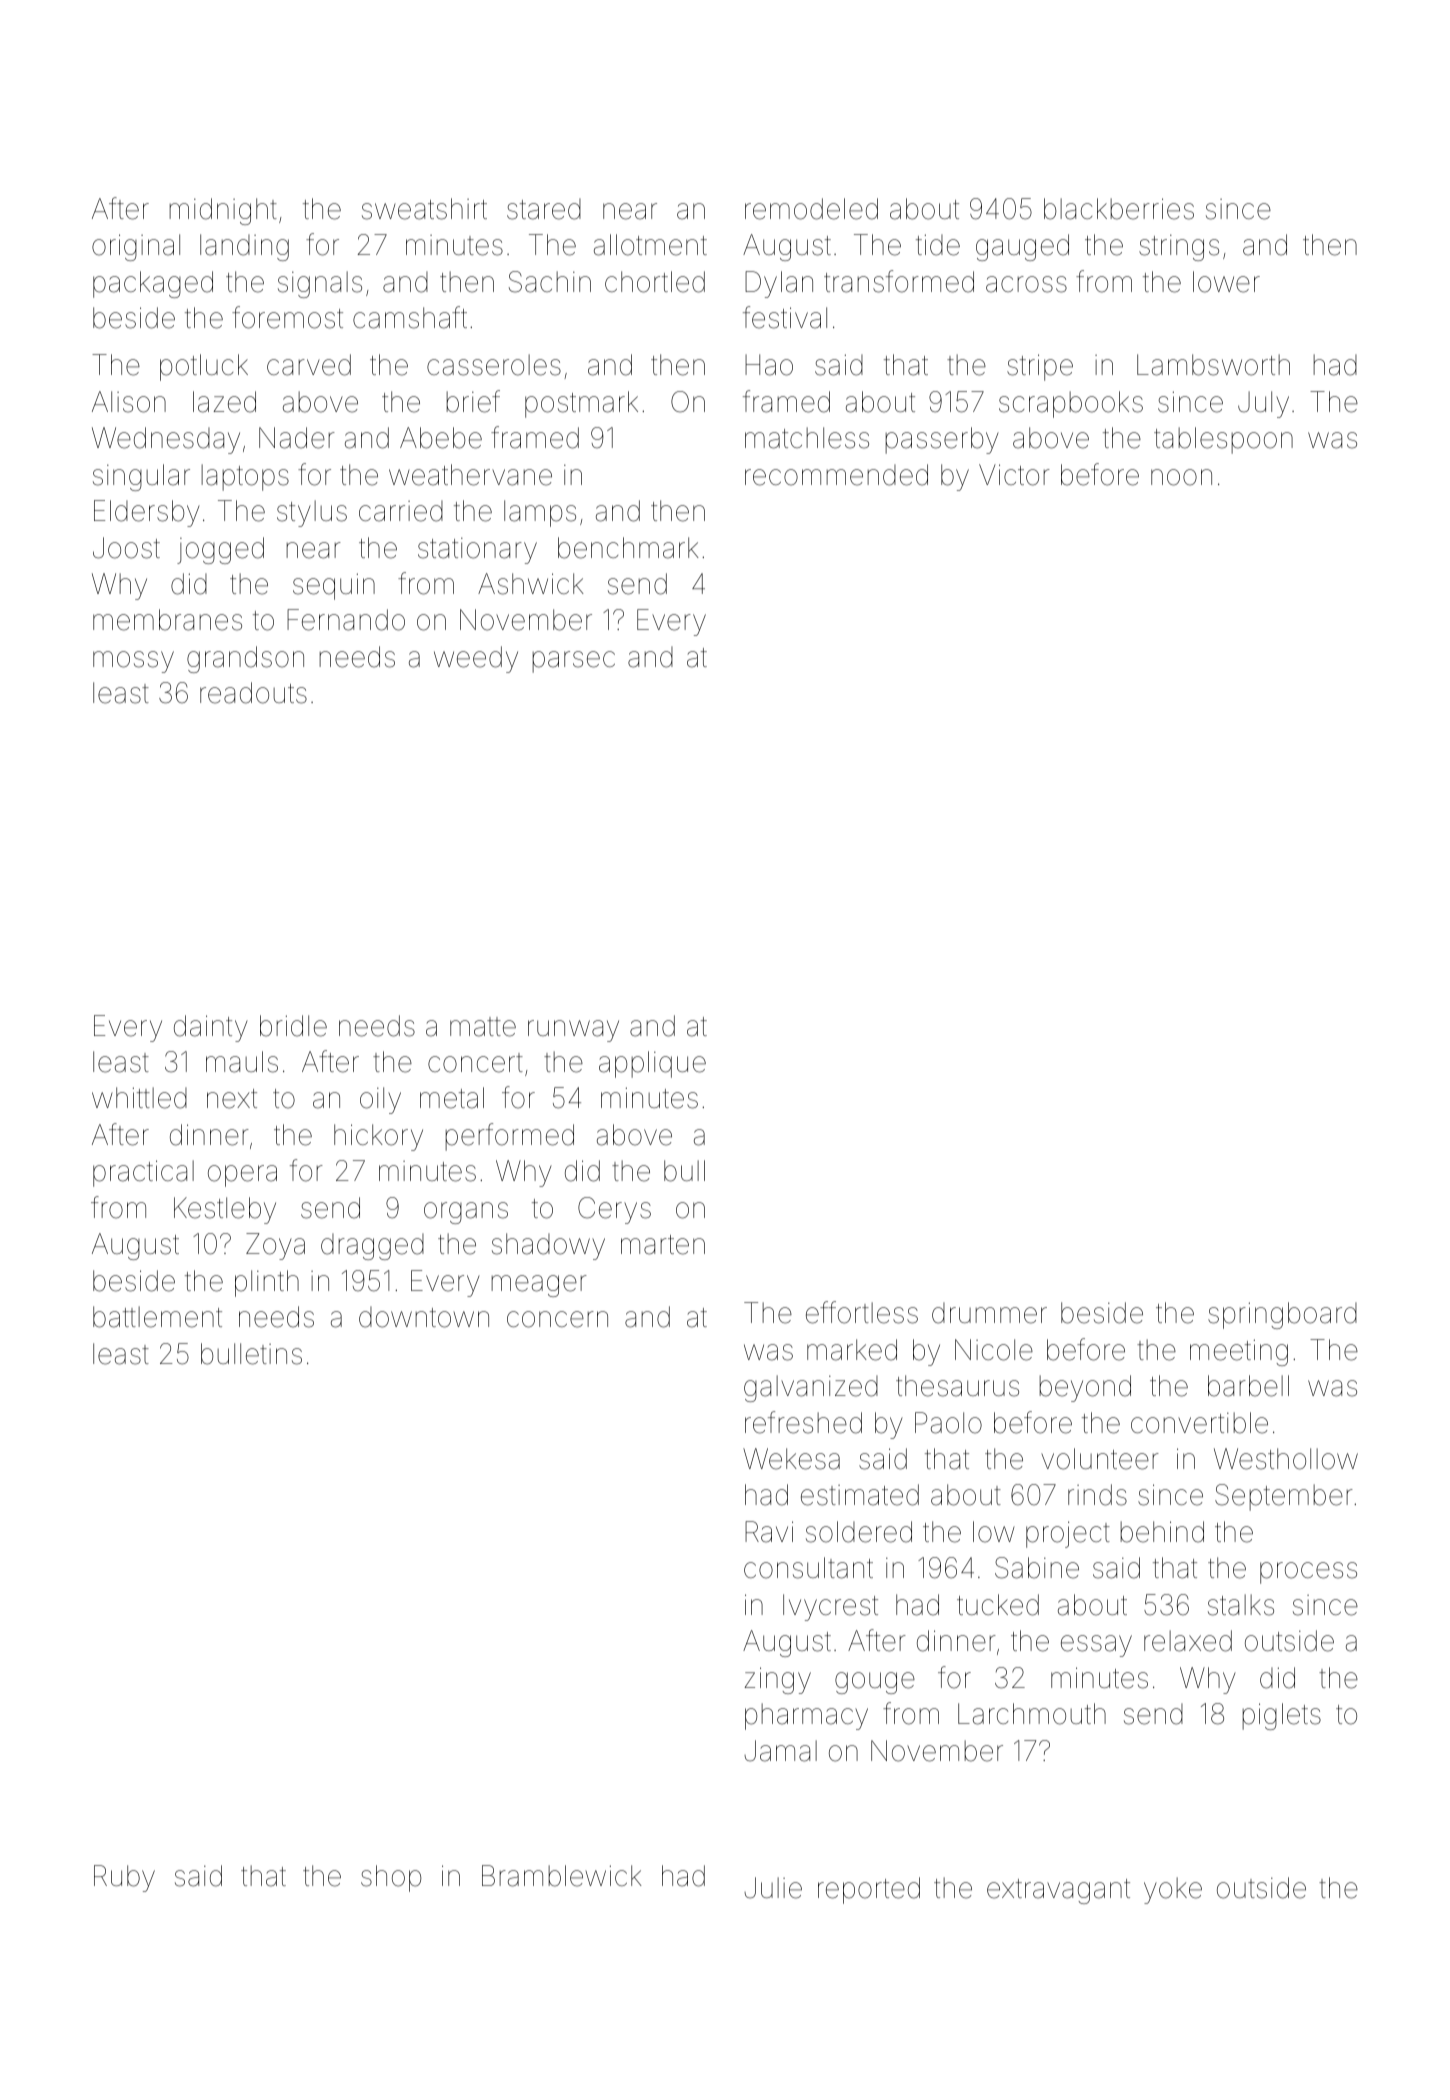 The image size is (1450, 2100). Describe the element at coordinates (557, 1319) in the page. I see `concern` at that location.
